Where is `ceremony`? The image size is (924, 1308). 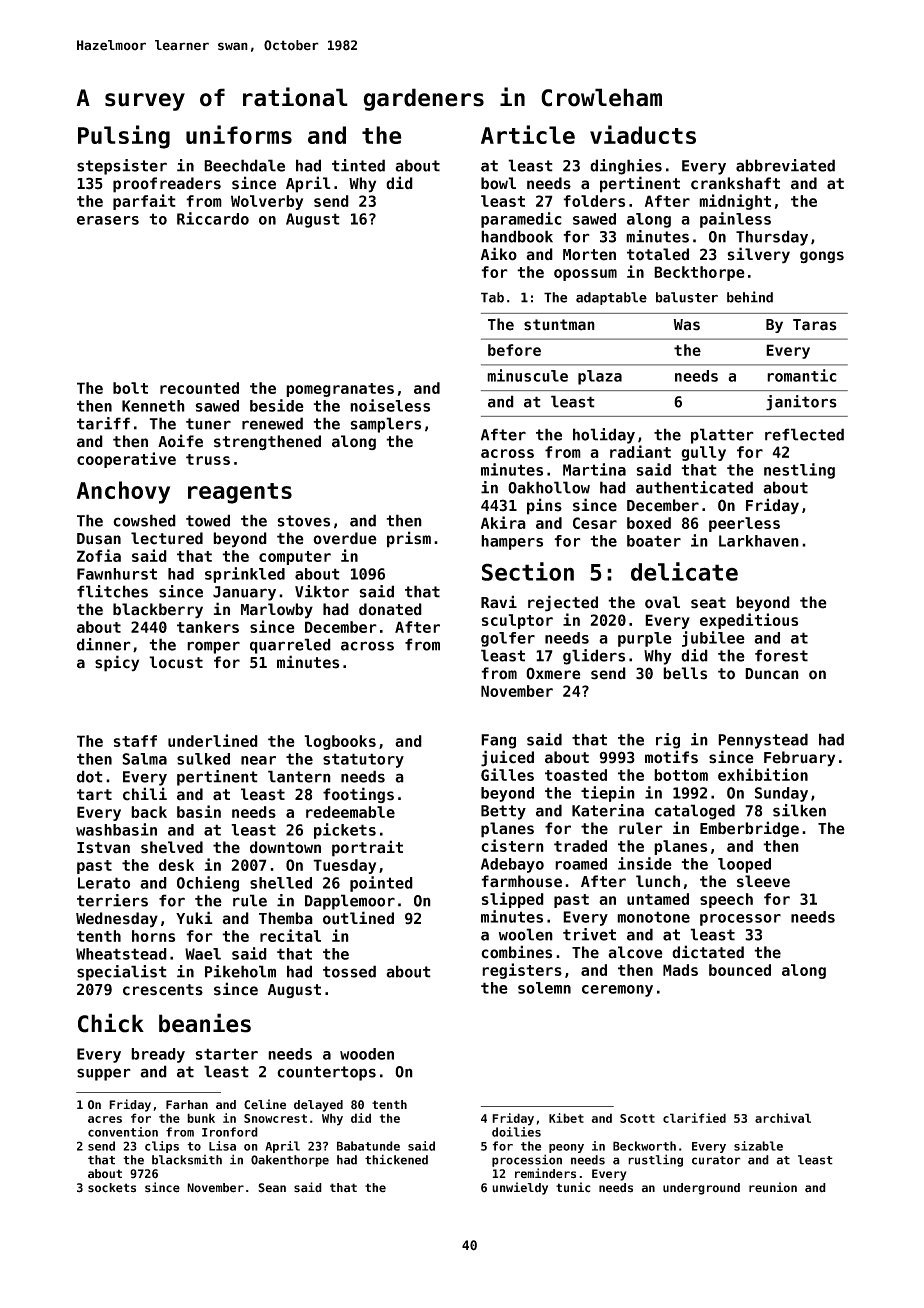
ceremony is located at coordinates (617, 991).
